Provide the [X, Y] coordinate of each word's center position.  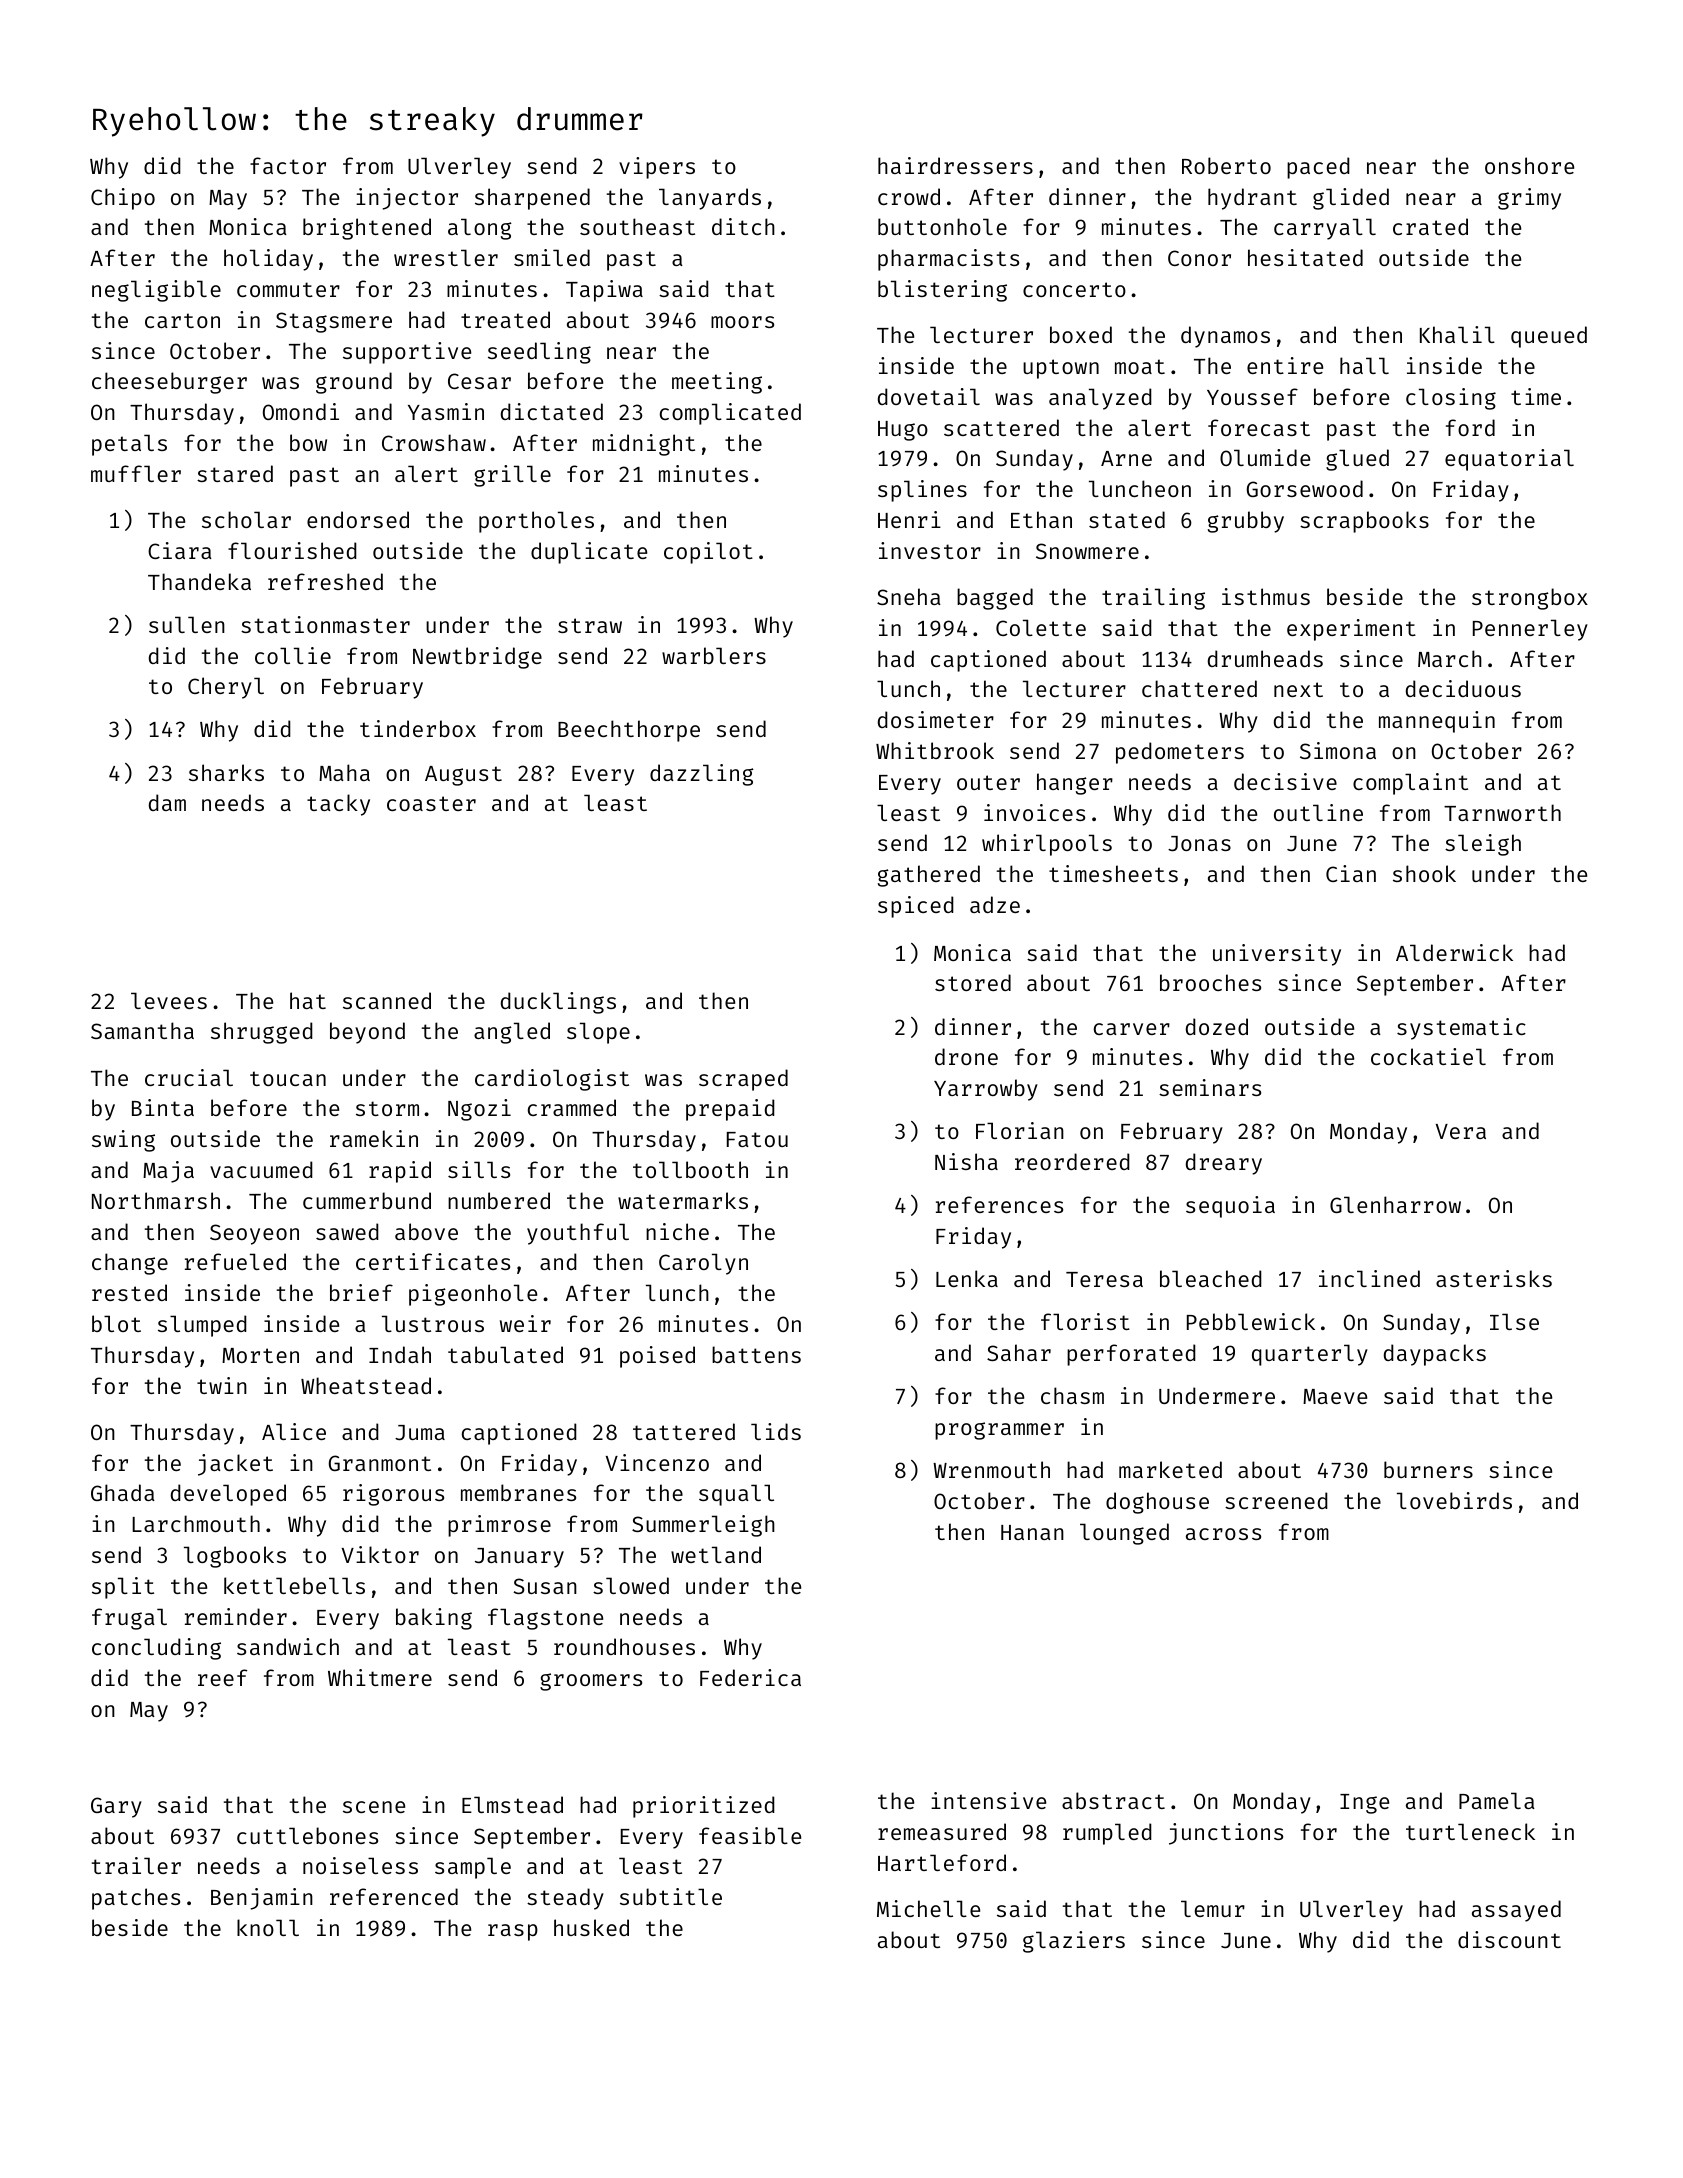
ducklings [558, 1003]
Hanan [1032, 1532]
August [463, 776]
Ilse [1514, 1321]
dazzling [702, 775]
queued [1549, 337]
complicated [730, 414]
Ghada [123, 1492]
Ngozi [479, 1110]
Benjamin [262, 1899]
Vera [1461, 1131]
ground [354, 383]
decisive [1285, 781]
